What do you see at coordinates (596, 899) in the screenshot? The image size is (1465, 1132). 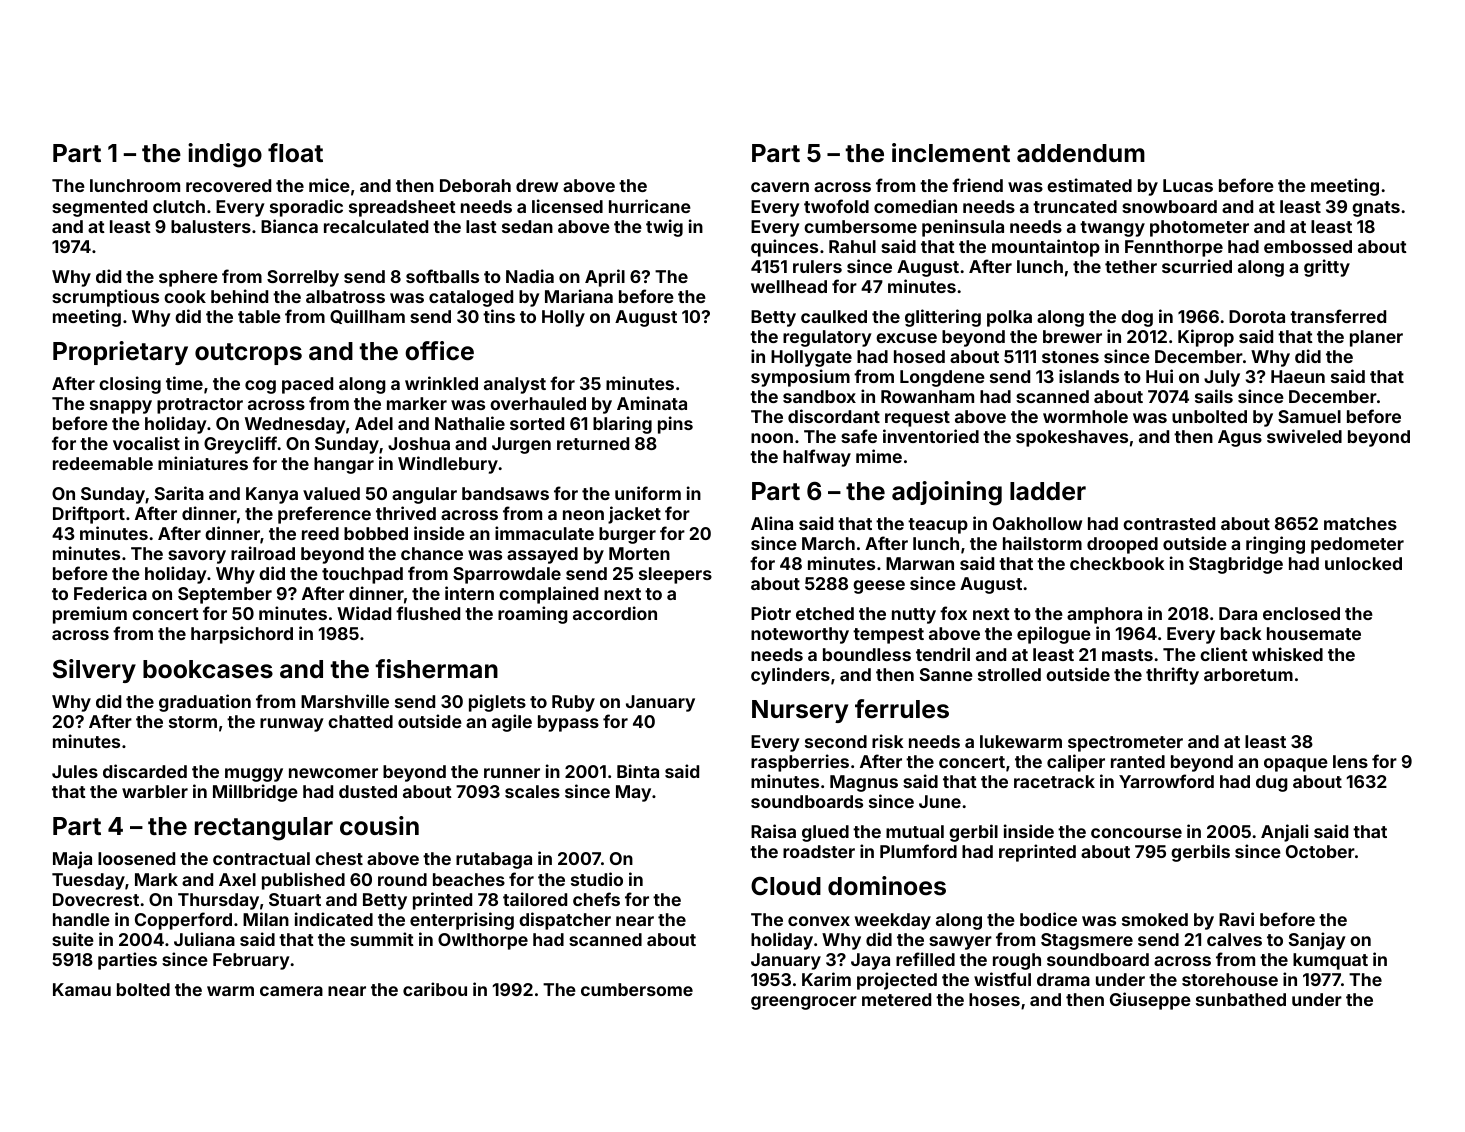 I see `chefs` at bounding box center [596, 899].
